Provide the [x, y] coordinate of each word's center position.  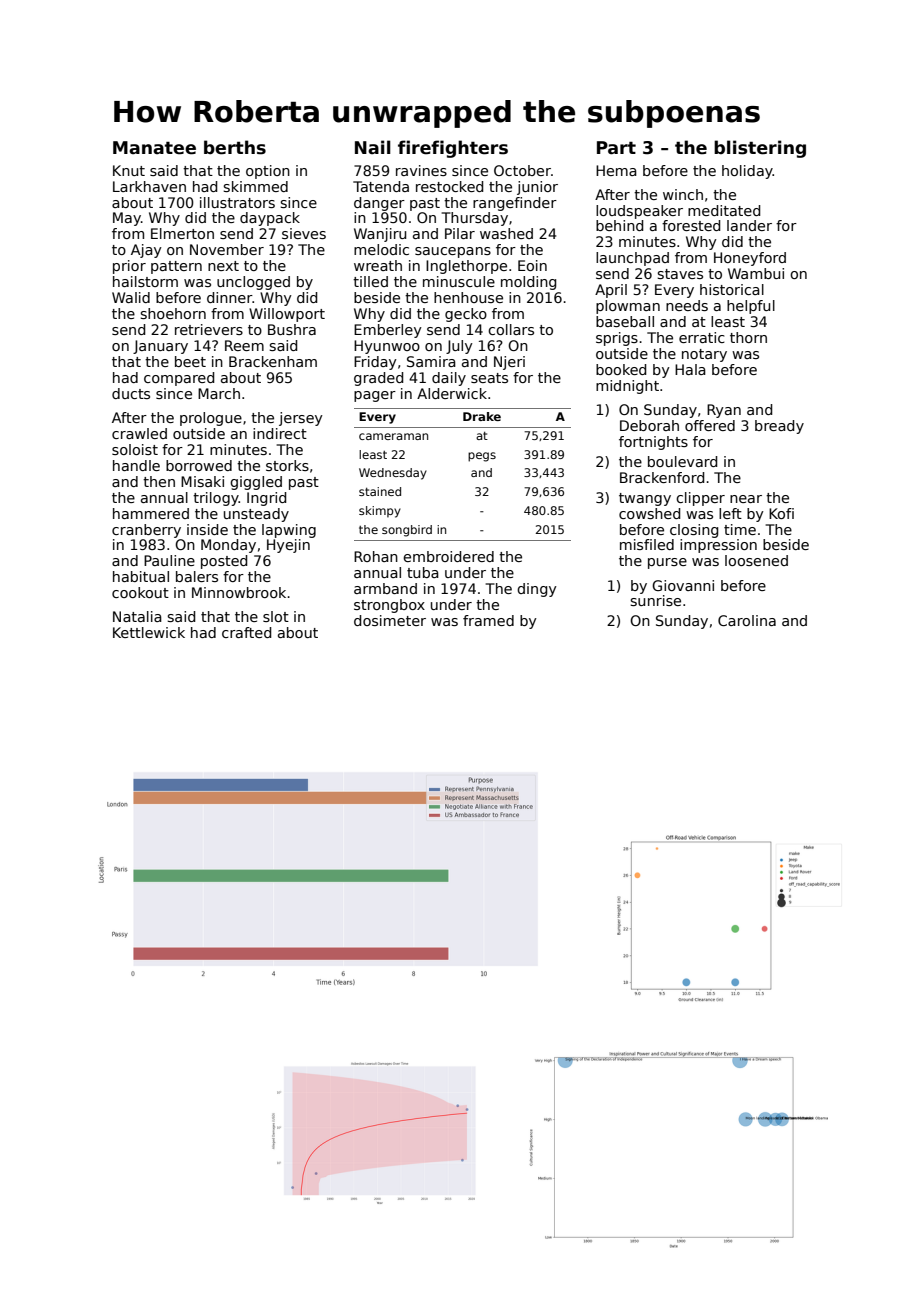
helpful [751, 307]
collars [511, 329]
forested [691, 225]
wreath [378, 265]
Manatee [154, 148]
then [159, 481]
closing [694, 531]
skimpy [380, 512]
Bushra [292, 329]
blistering [760, 149]
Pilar [460, 233]
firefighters [453, 149]
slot [276, 616]
